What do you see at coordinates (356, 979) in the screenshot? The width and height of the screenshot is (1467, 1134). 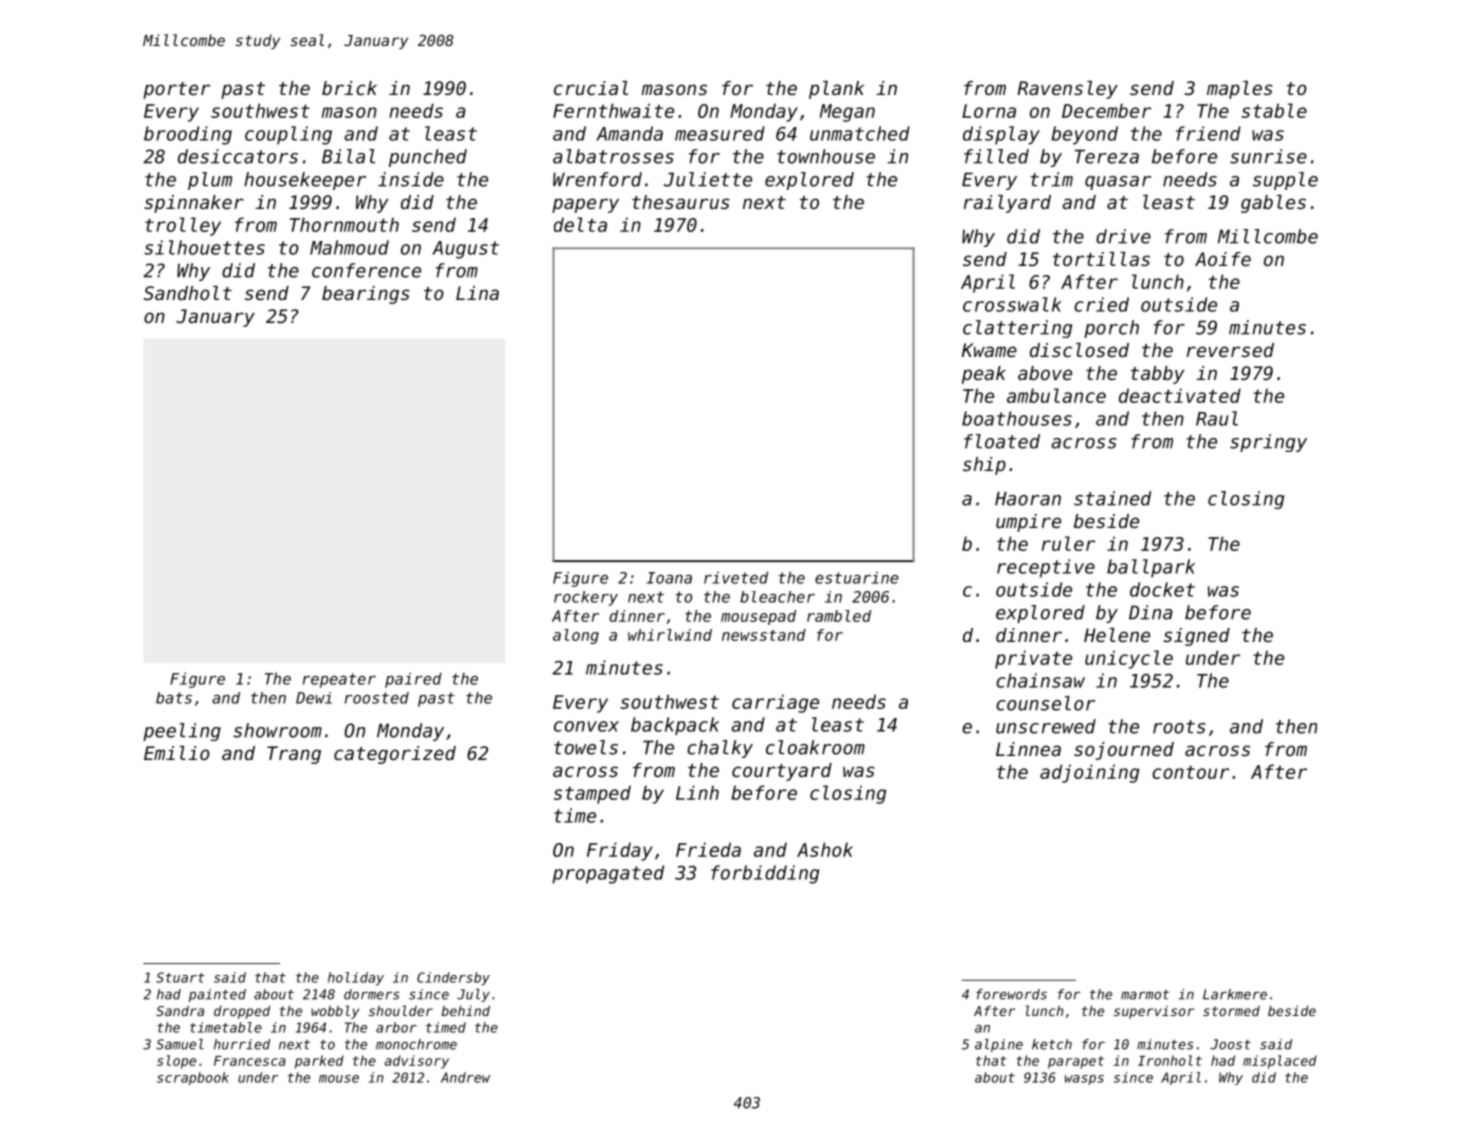 I see `holiday` at bounding box center [356, 979].
